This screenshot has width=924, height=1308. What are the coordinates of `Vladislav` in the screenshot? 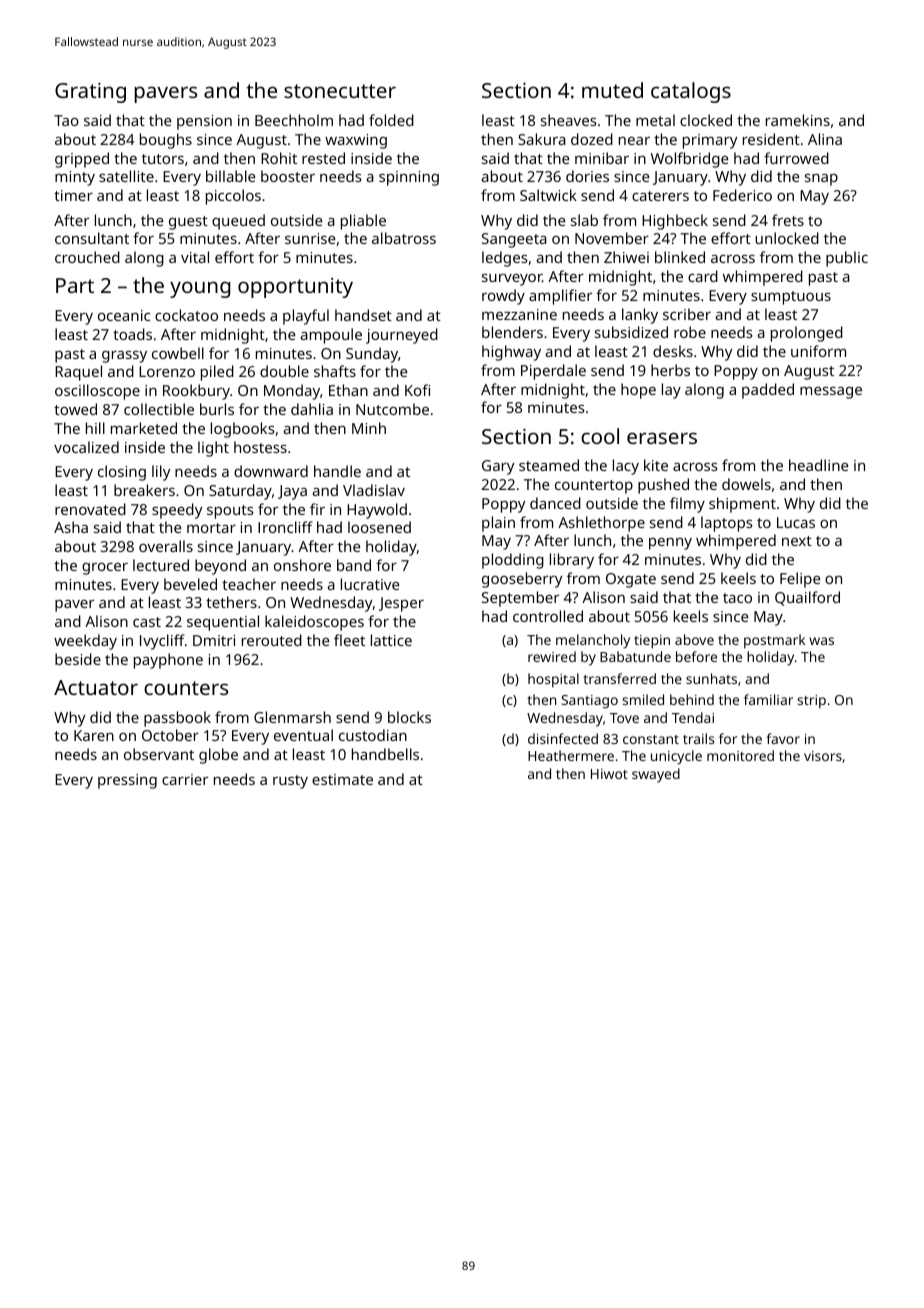 It's located at (374, 490).
